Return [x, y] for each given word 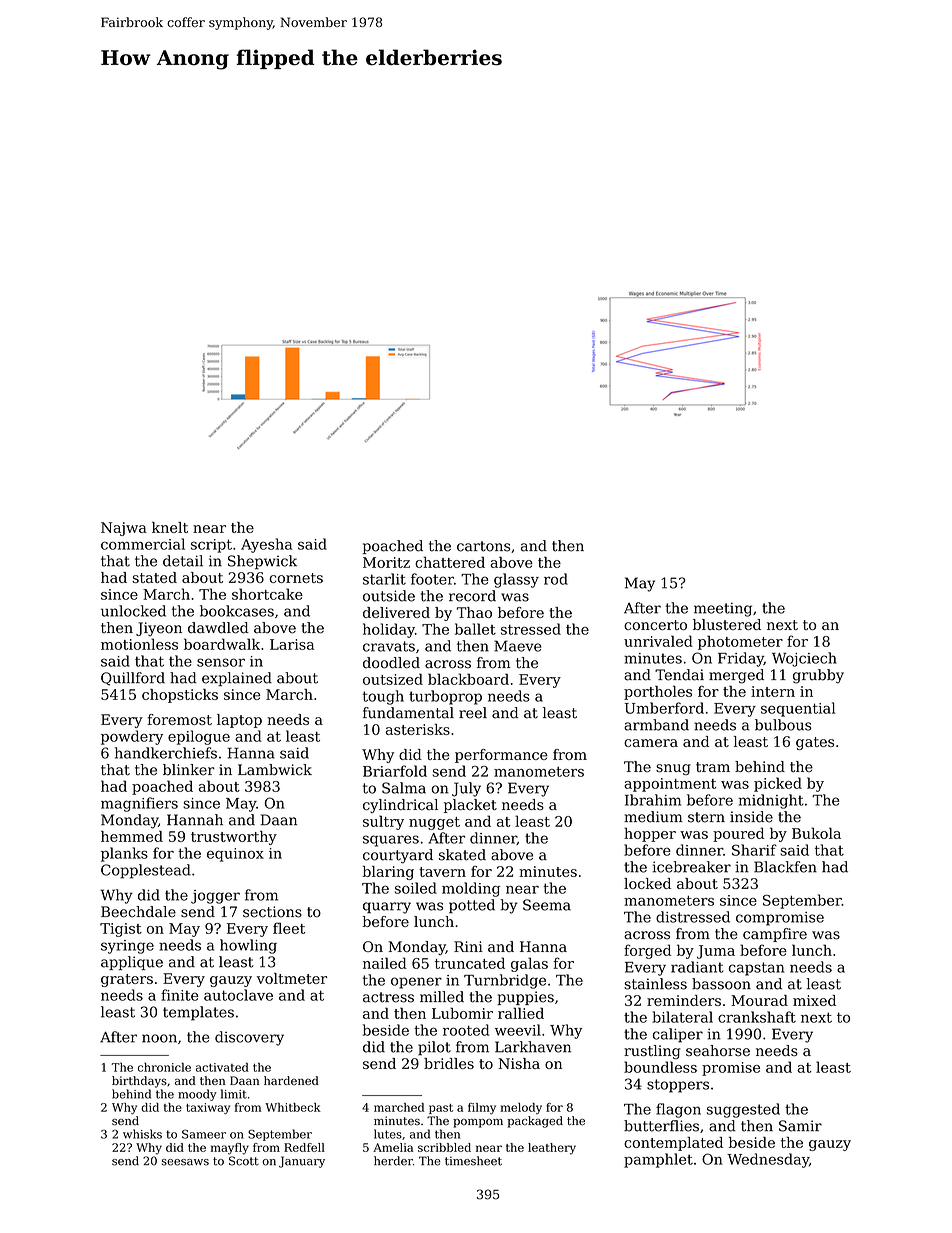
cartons [483, 546]
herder [393, 1161]
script [211, 546]
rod [556, 579]
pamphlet [658, 1160]
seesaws [185, 1162]
